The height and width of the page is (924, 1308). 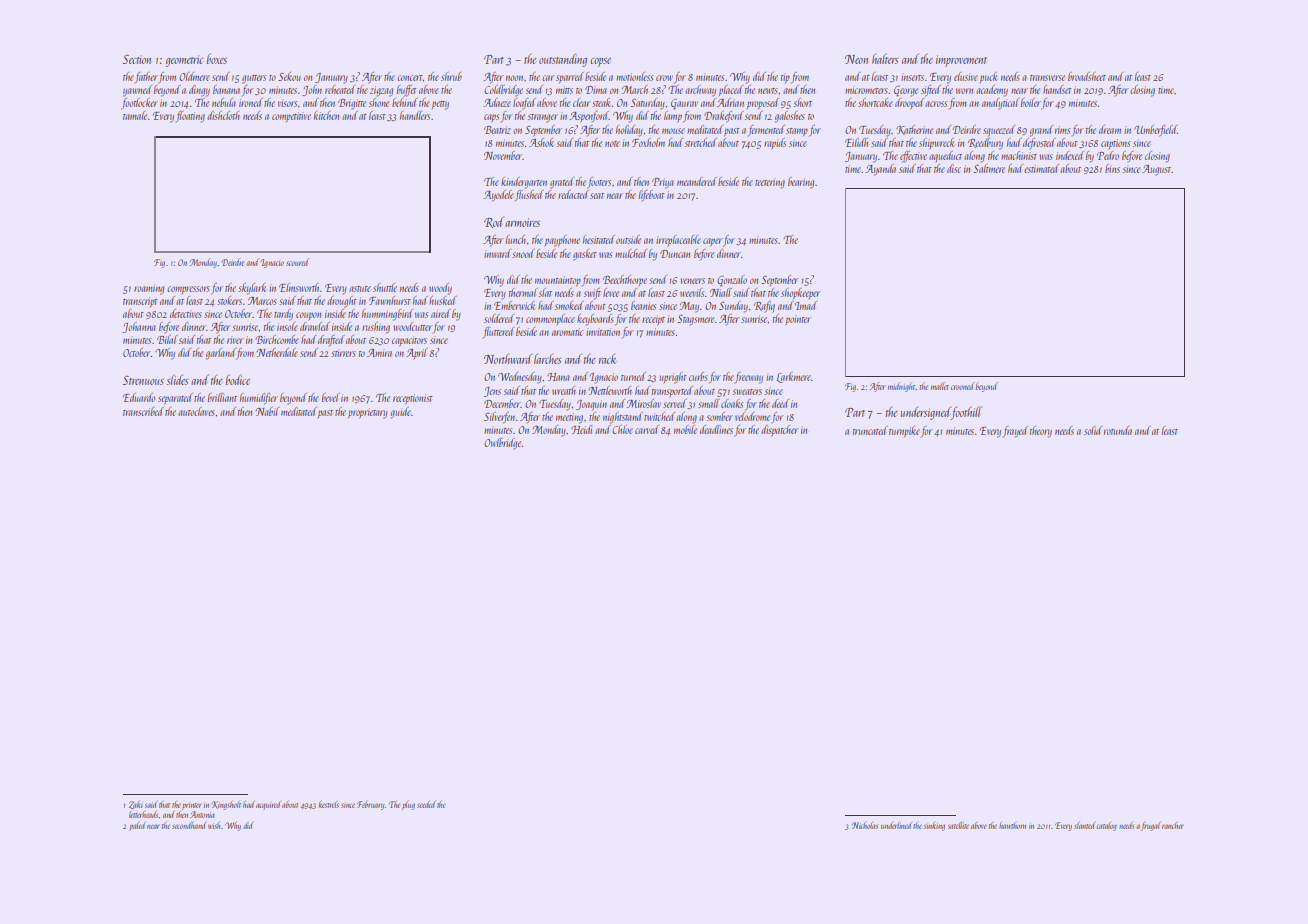 I want to click on lifeboat, so click(x=652, y=195).
